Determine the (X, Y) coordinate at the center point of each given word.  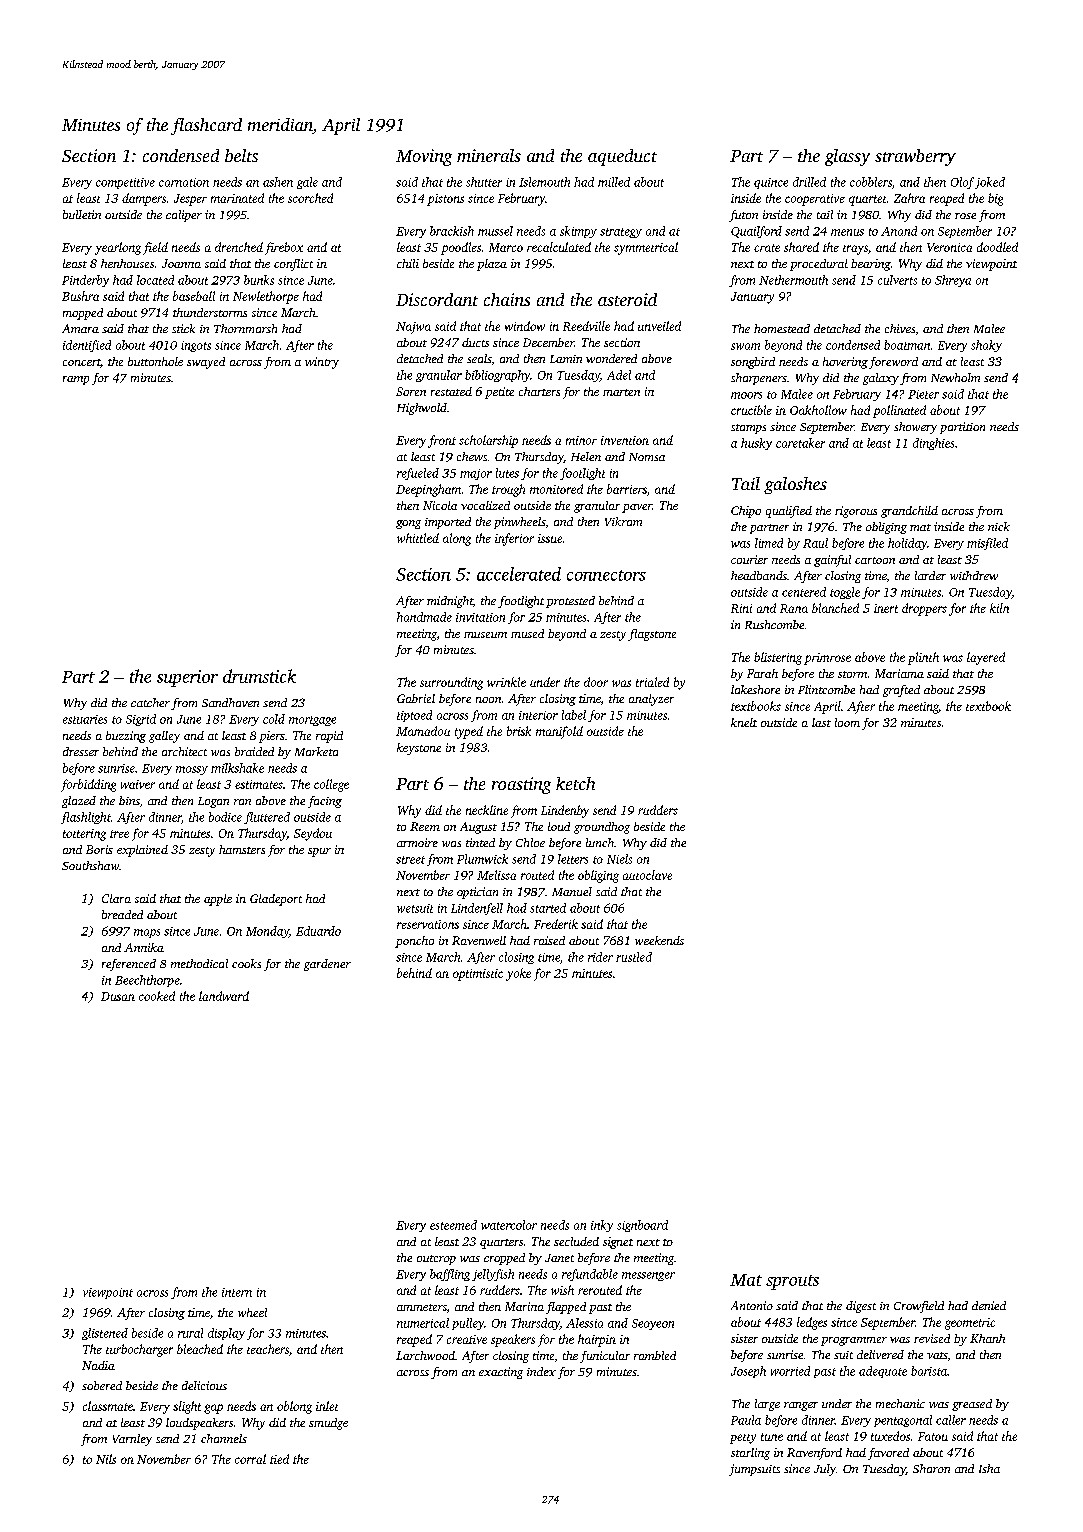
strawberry (915, 157)
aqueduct (622, 157)
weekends (659, 940)
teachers (268, 1349)
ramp (76, 380)
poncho (414, 942)
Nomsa (647, 457)
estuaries (85, 719)
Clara (116, 898)
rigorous (856, 512)
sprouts (792, 1282)
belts (241, 155)
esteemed (453, 1225)
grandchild (909, 512)
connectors (606, 575)
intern (237, 1292)
